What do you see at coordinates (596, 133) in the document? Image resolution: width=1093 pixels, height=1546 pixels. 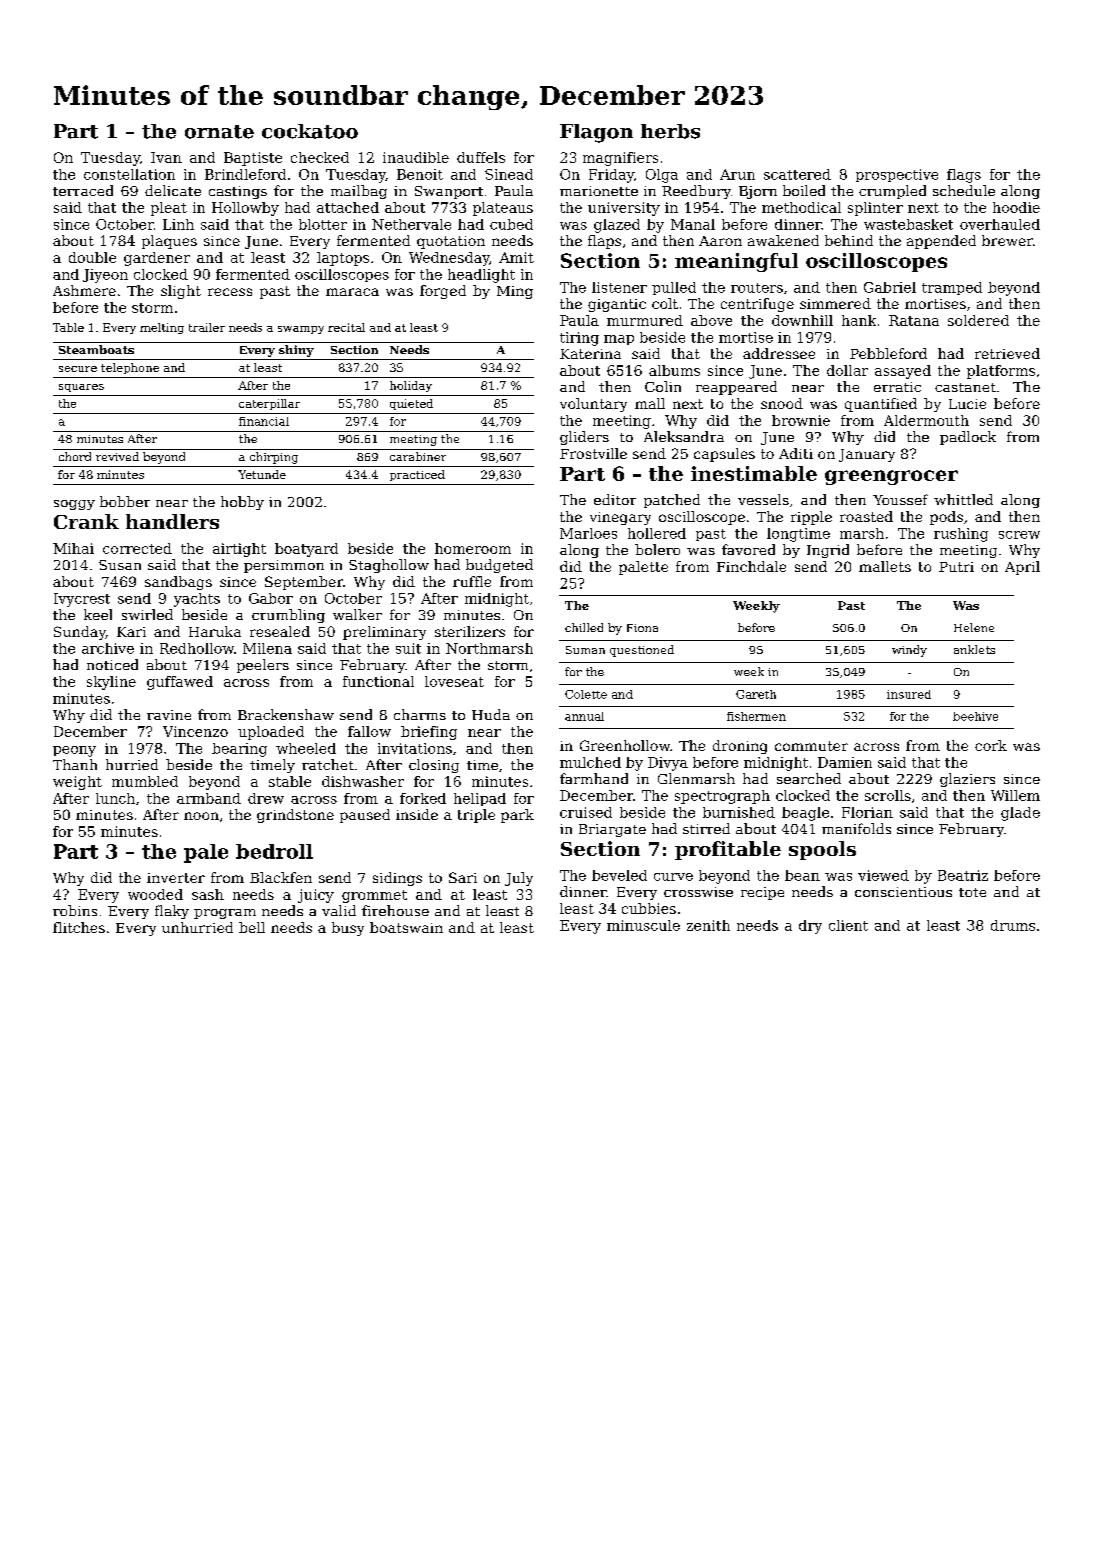 I see `Flagon` at bounding box center [596, 133].
